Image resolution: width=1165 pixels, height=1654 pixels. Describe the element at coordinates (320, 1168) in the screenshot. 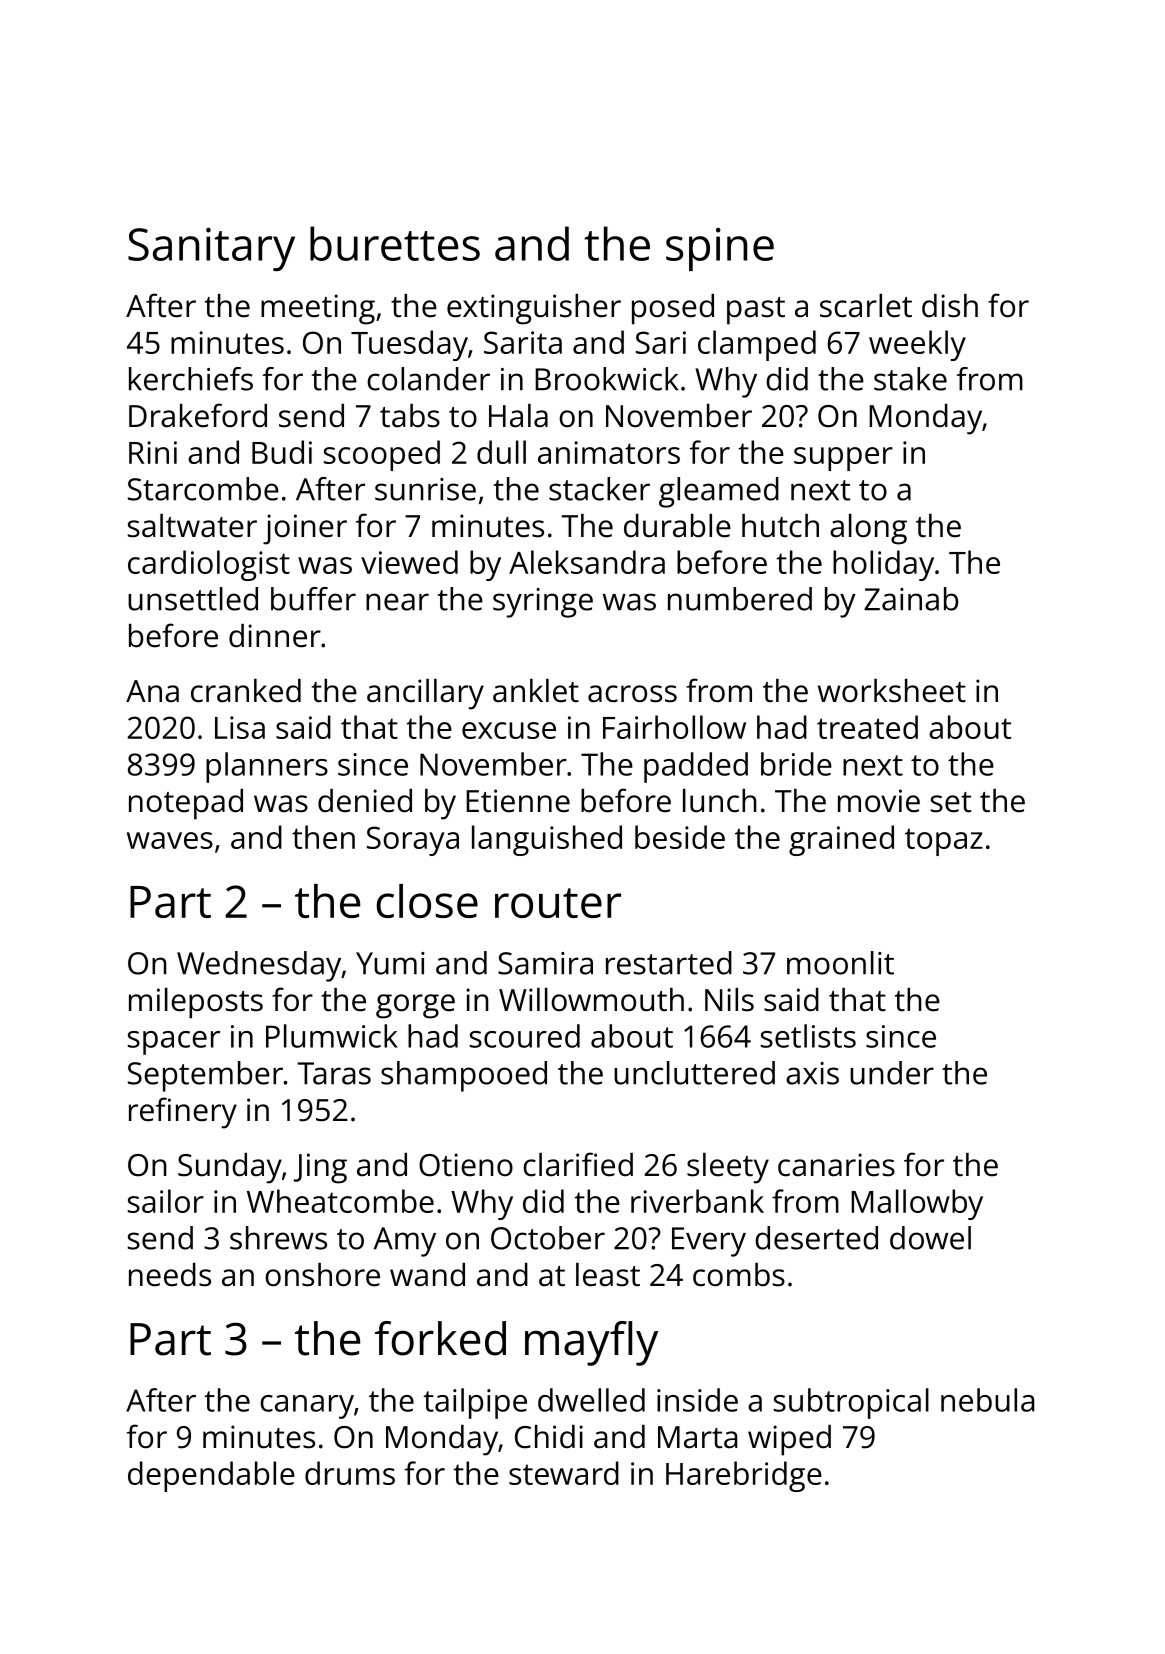

I see `Jing` at that location.
